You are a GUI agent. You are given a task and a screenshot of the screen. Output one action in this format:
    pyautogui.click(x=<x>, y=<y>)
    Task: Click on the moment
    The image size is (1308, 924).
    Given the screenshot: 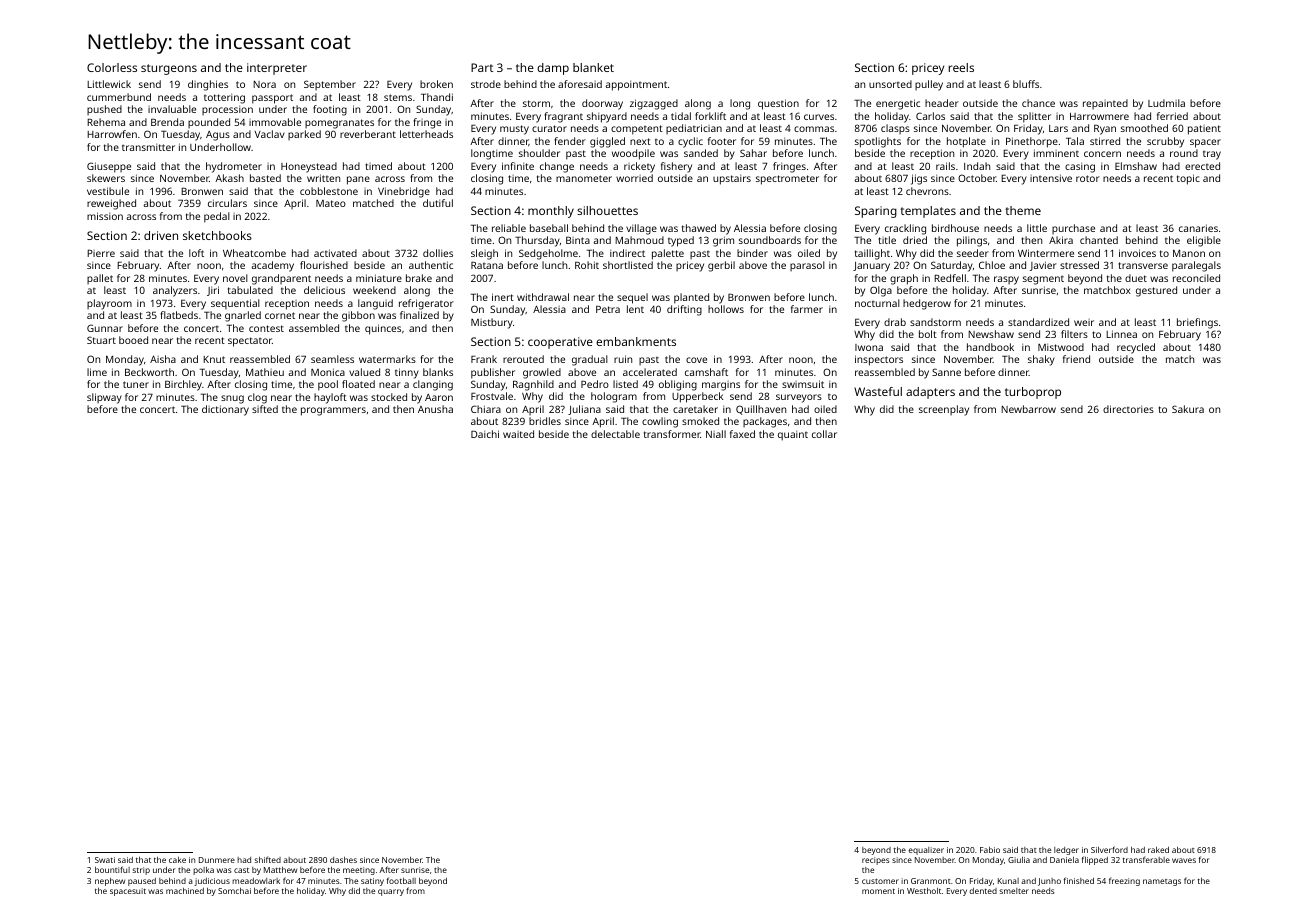 What is the action you would take?
    pyautogui.click(x=878, y=891)
